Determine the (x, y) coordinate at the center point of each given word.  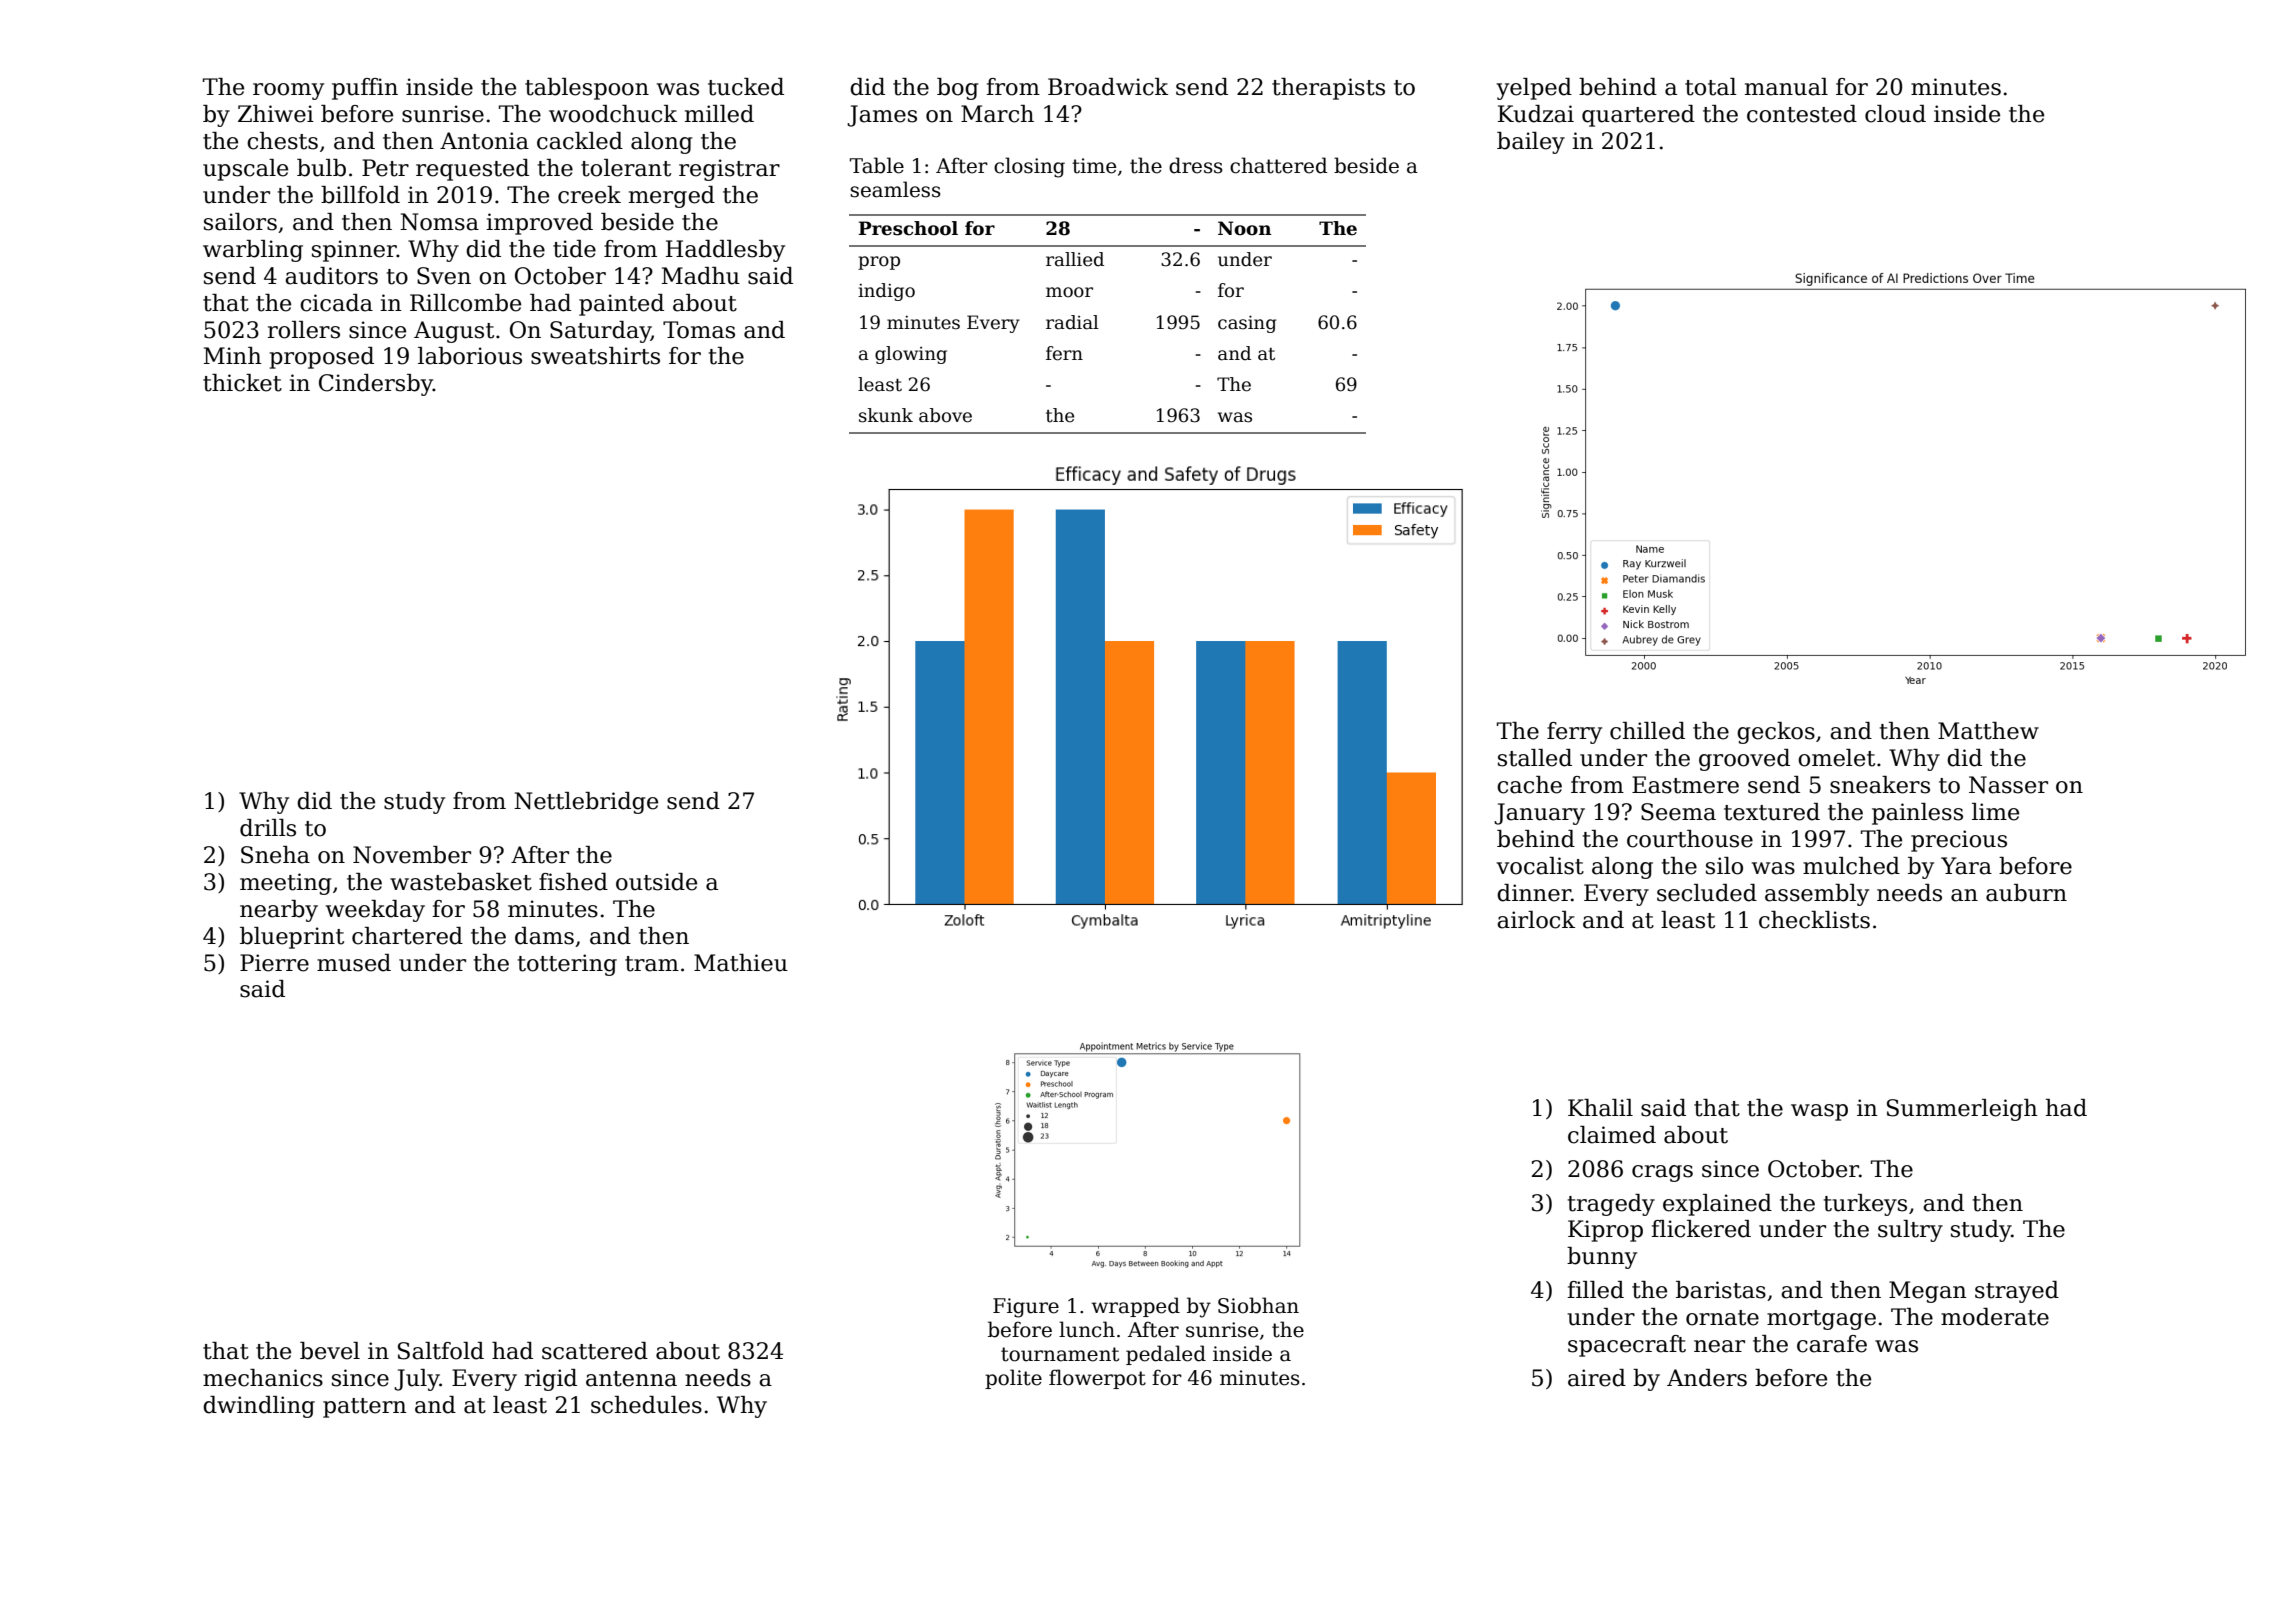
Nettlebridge (586, 803)
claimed (1612, 1135)
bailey (1531, 143)
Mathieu (741, 963)
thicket (242, 383)
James (882, 116)
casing (1247, 324)
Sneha (275, 855)
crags (1662, 1173)
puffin (365, 89)
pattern (365, 1408)
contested (1802, 114)
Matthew (1988, 731)
